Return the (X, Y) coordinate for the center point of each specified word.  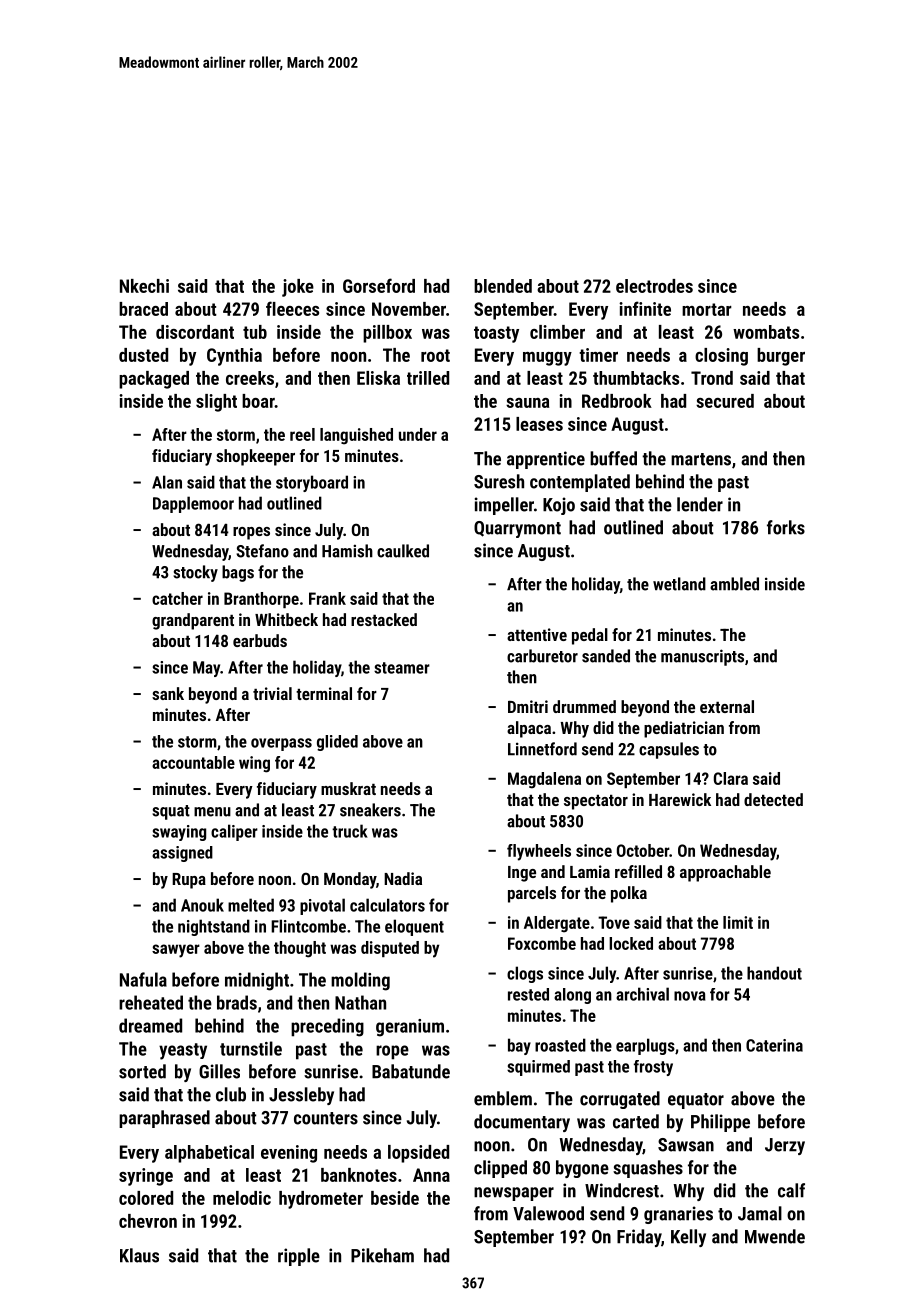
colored (146, 1198)
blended (503, 286)
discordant (195, 332)
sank (168, 693)
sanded (606, 656)
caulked (403, 551)
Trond (712, 378)
